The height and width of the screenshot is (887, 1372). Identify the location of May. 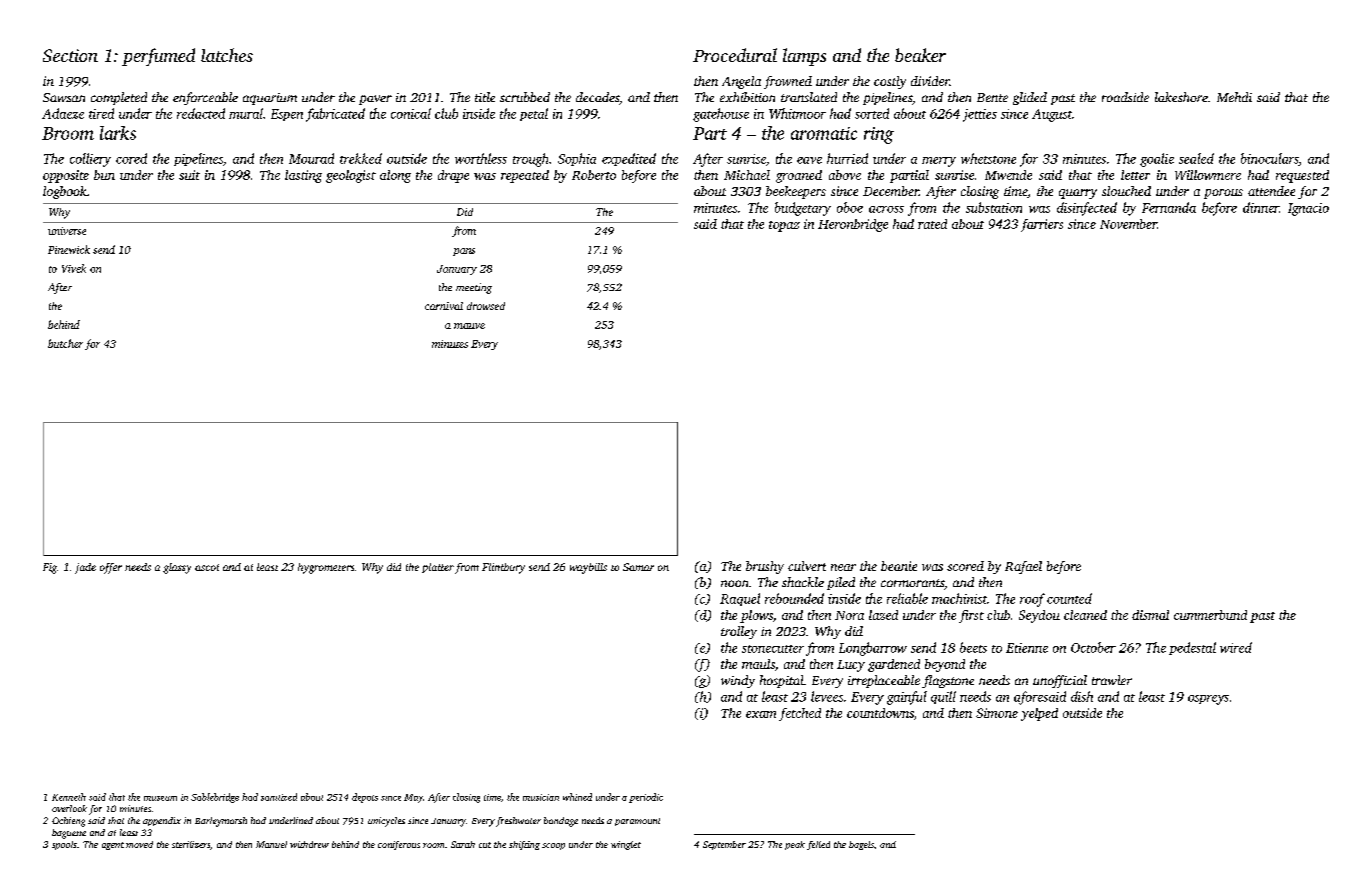
(413, 798).
